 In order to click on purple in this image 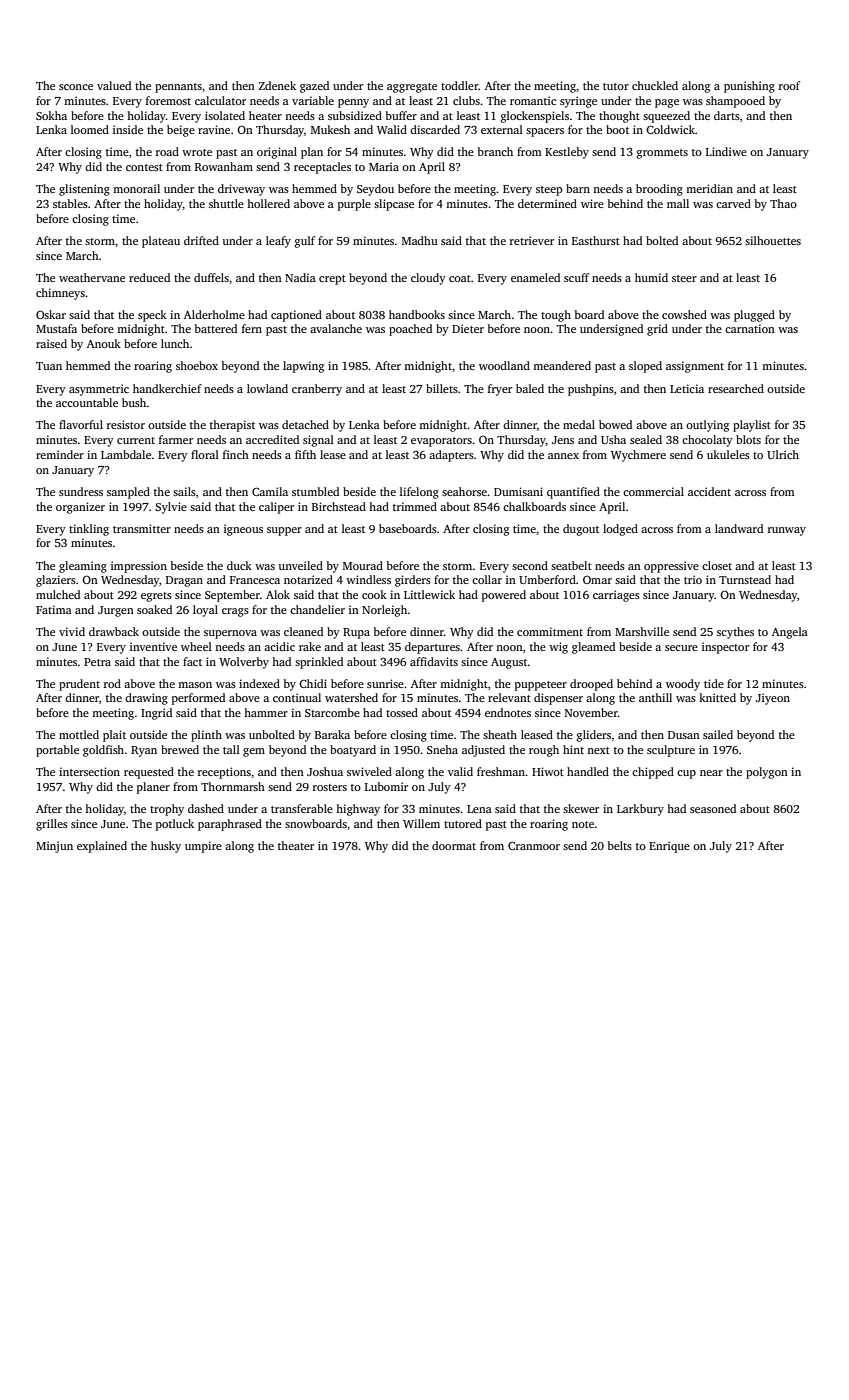, I will do `click(354, 205)`.
